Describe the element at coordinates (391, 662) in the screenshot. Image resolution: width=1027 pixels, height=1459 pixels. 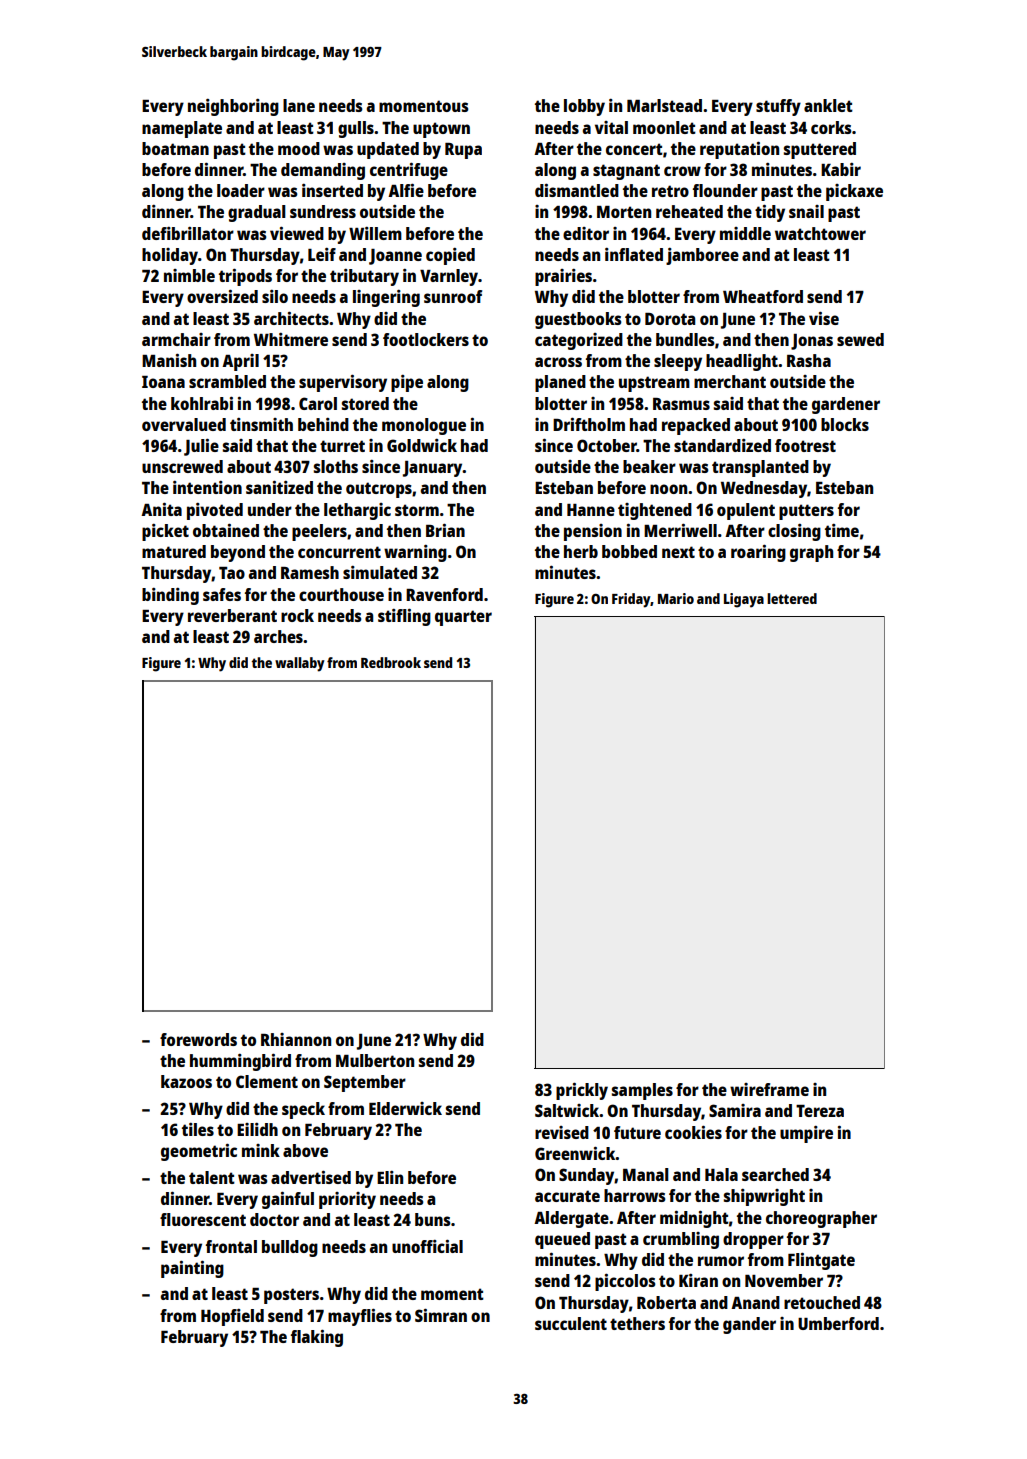
I see `Redbrook` at that location.
